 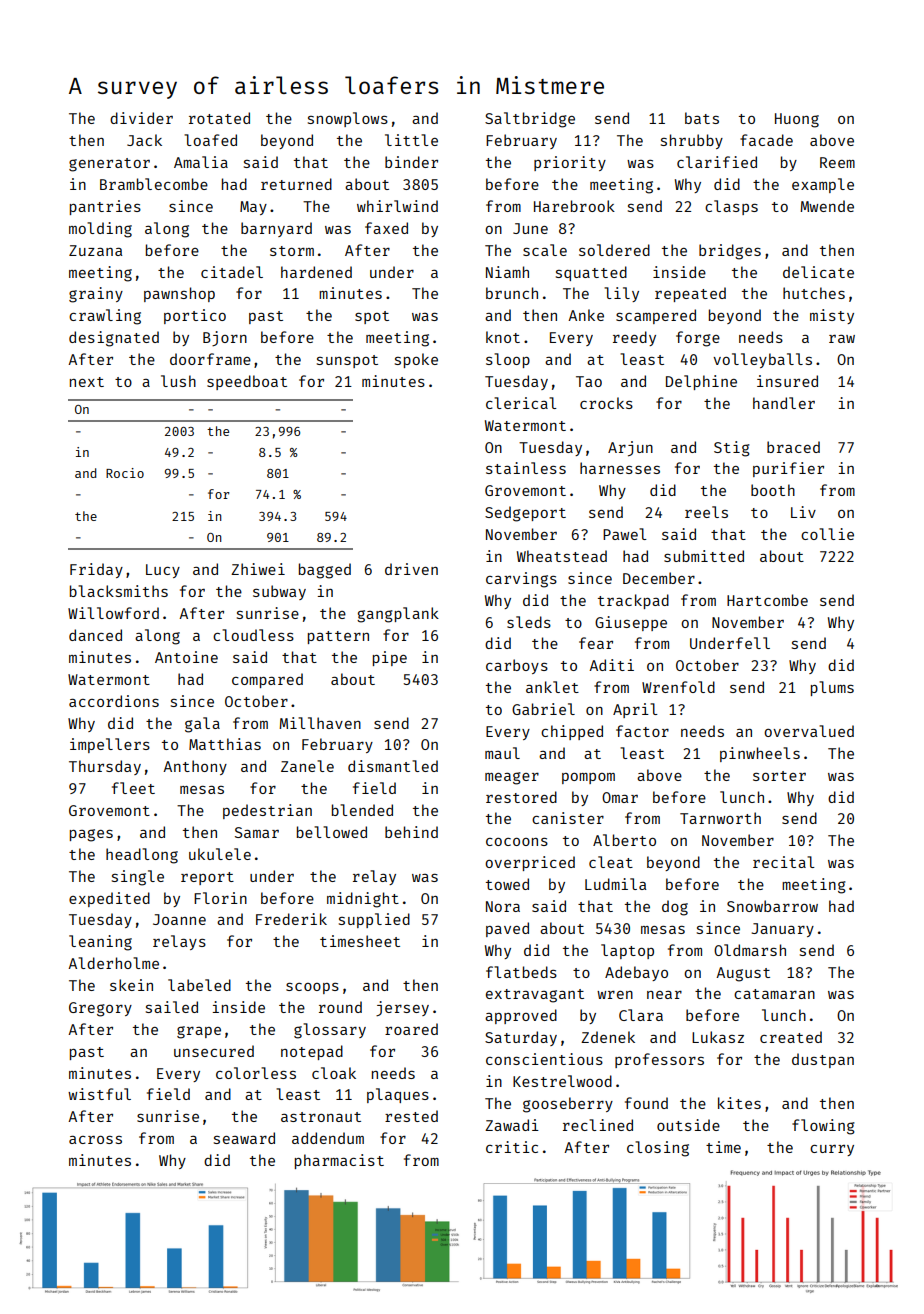 What do you see at coordinates (701, 382) in the page?
I see `Delphine` at bounding box center [701, 382].
